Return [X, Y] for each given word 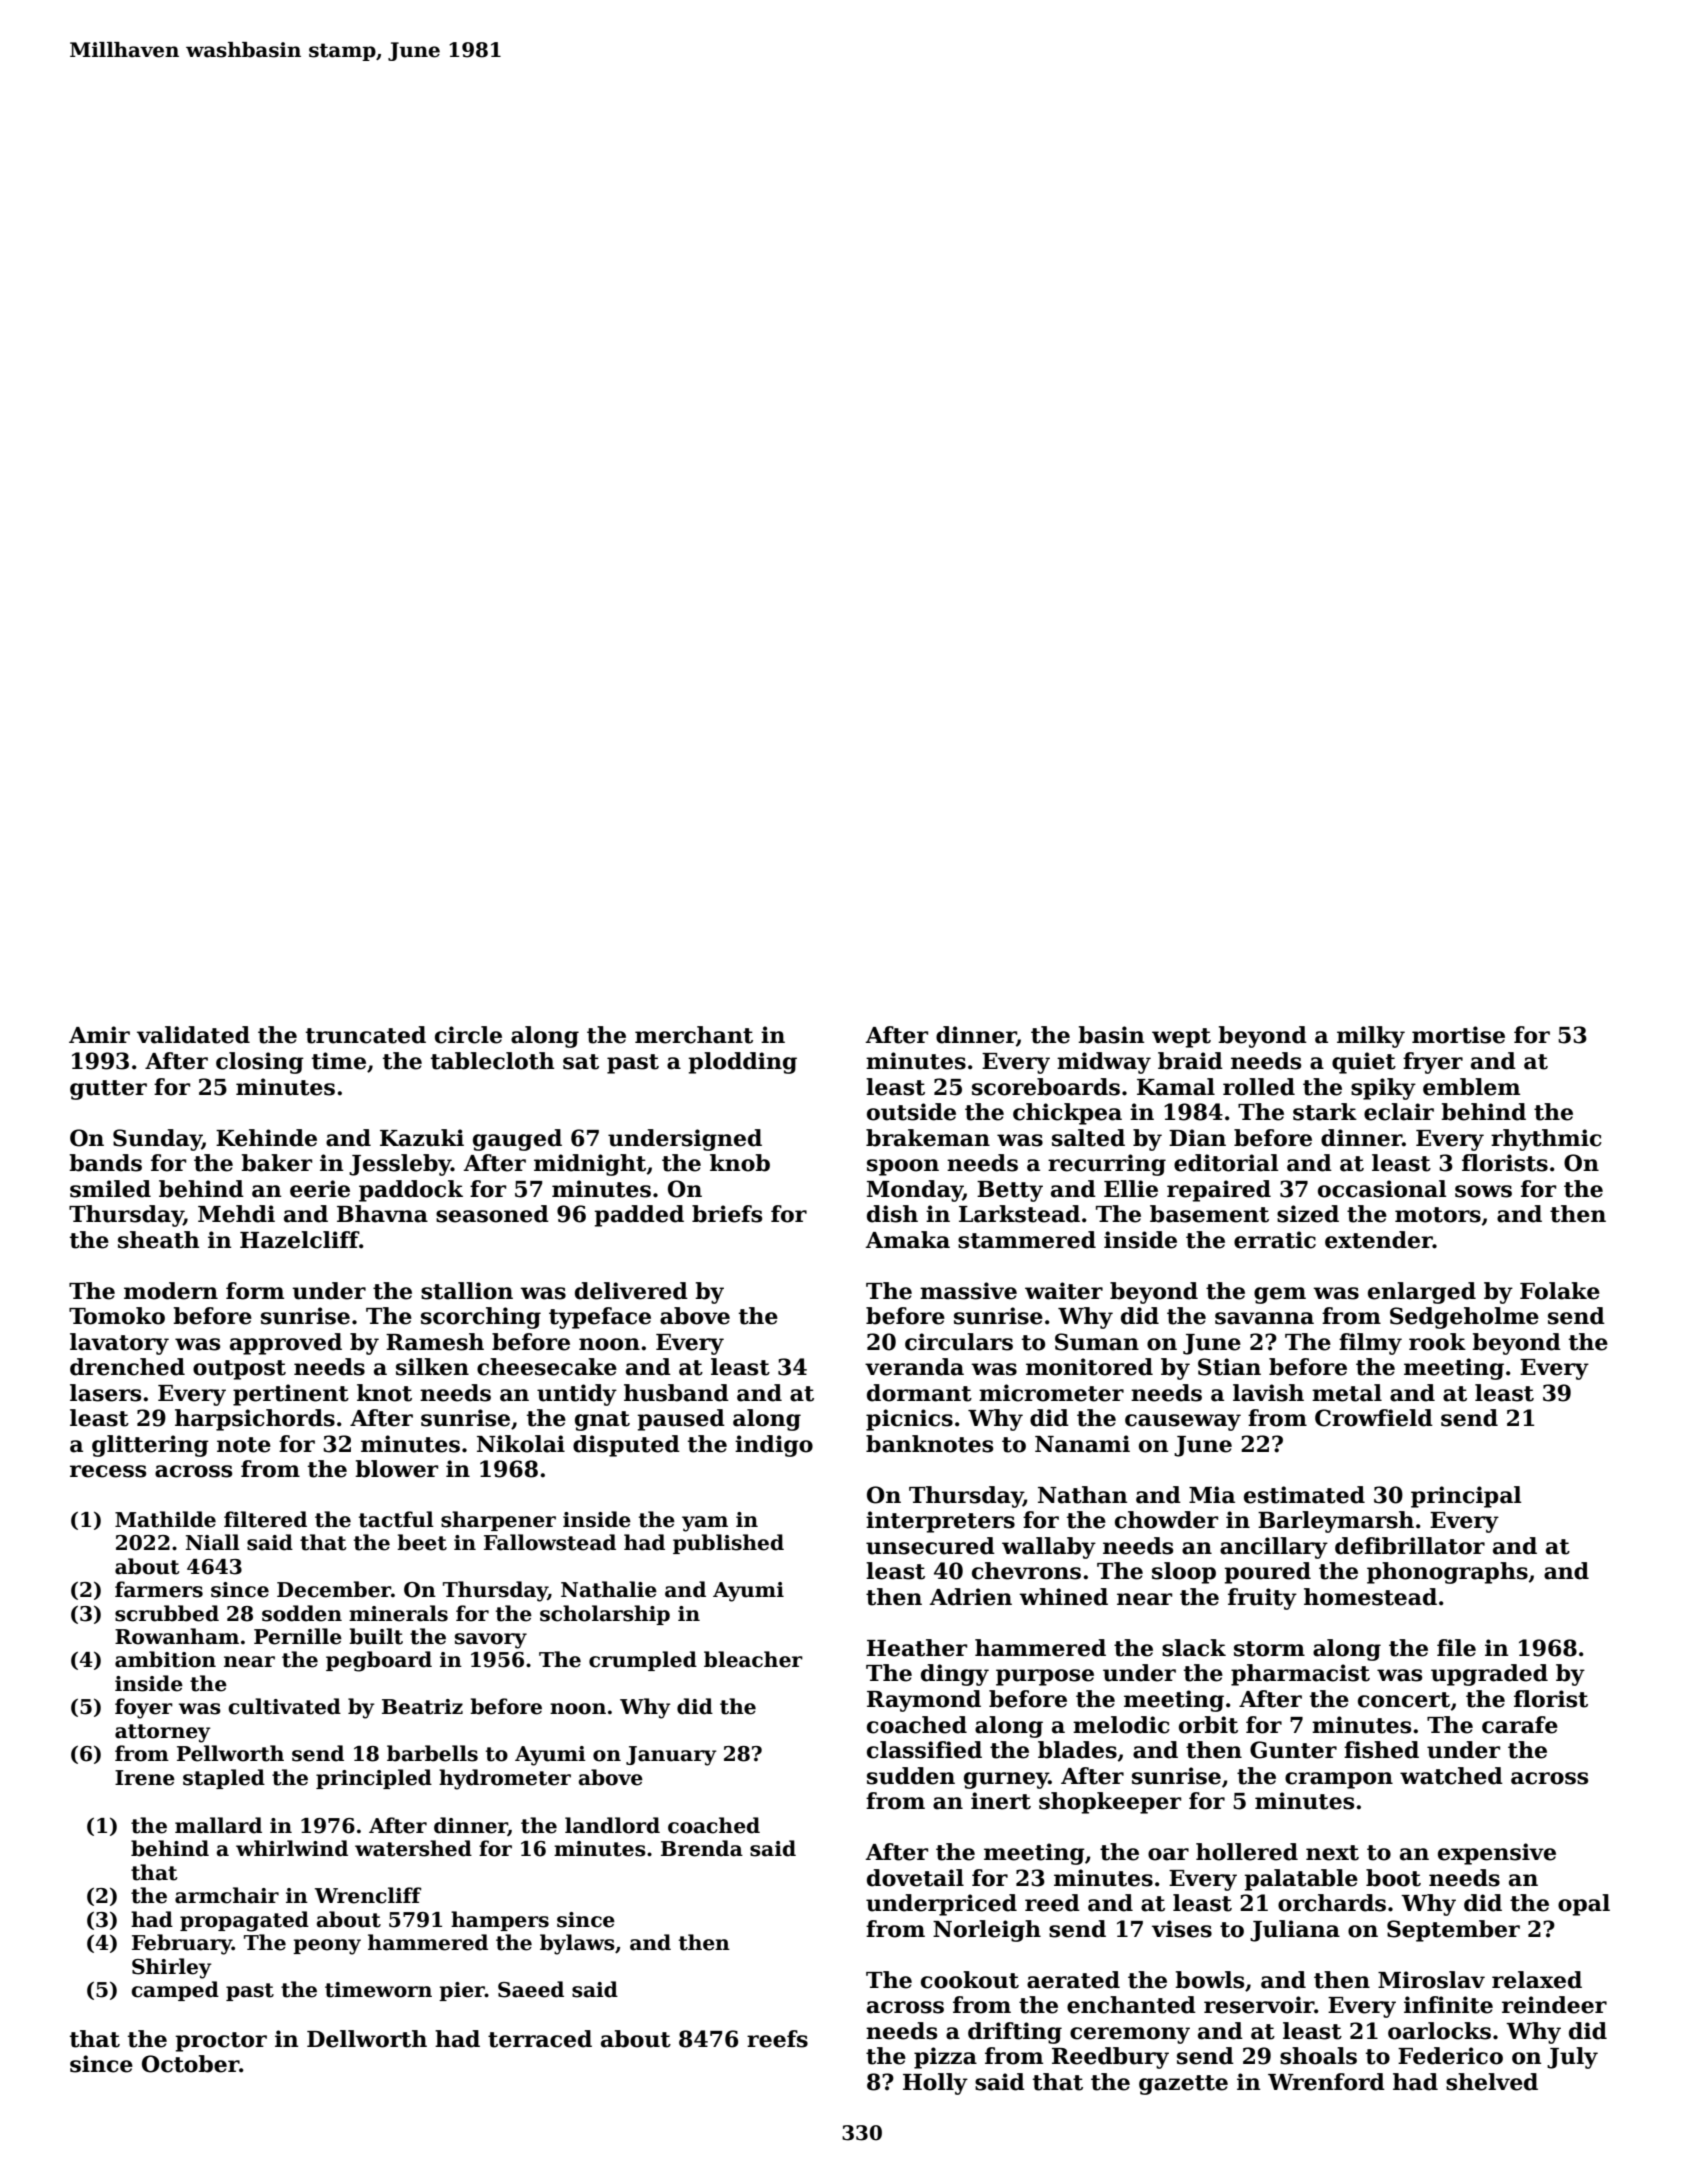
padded [639, 1216]
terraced [540, 2039]
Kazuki [422, 1138]
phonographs [1447, 1573]
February [182, 1944]
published [728, 1544]
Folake [1560, 1291]
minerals [398, 1613]
